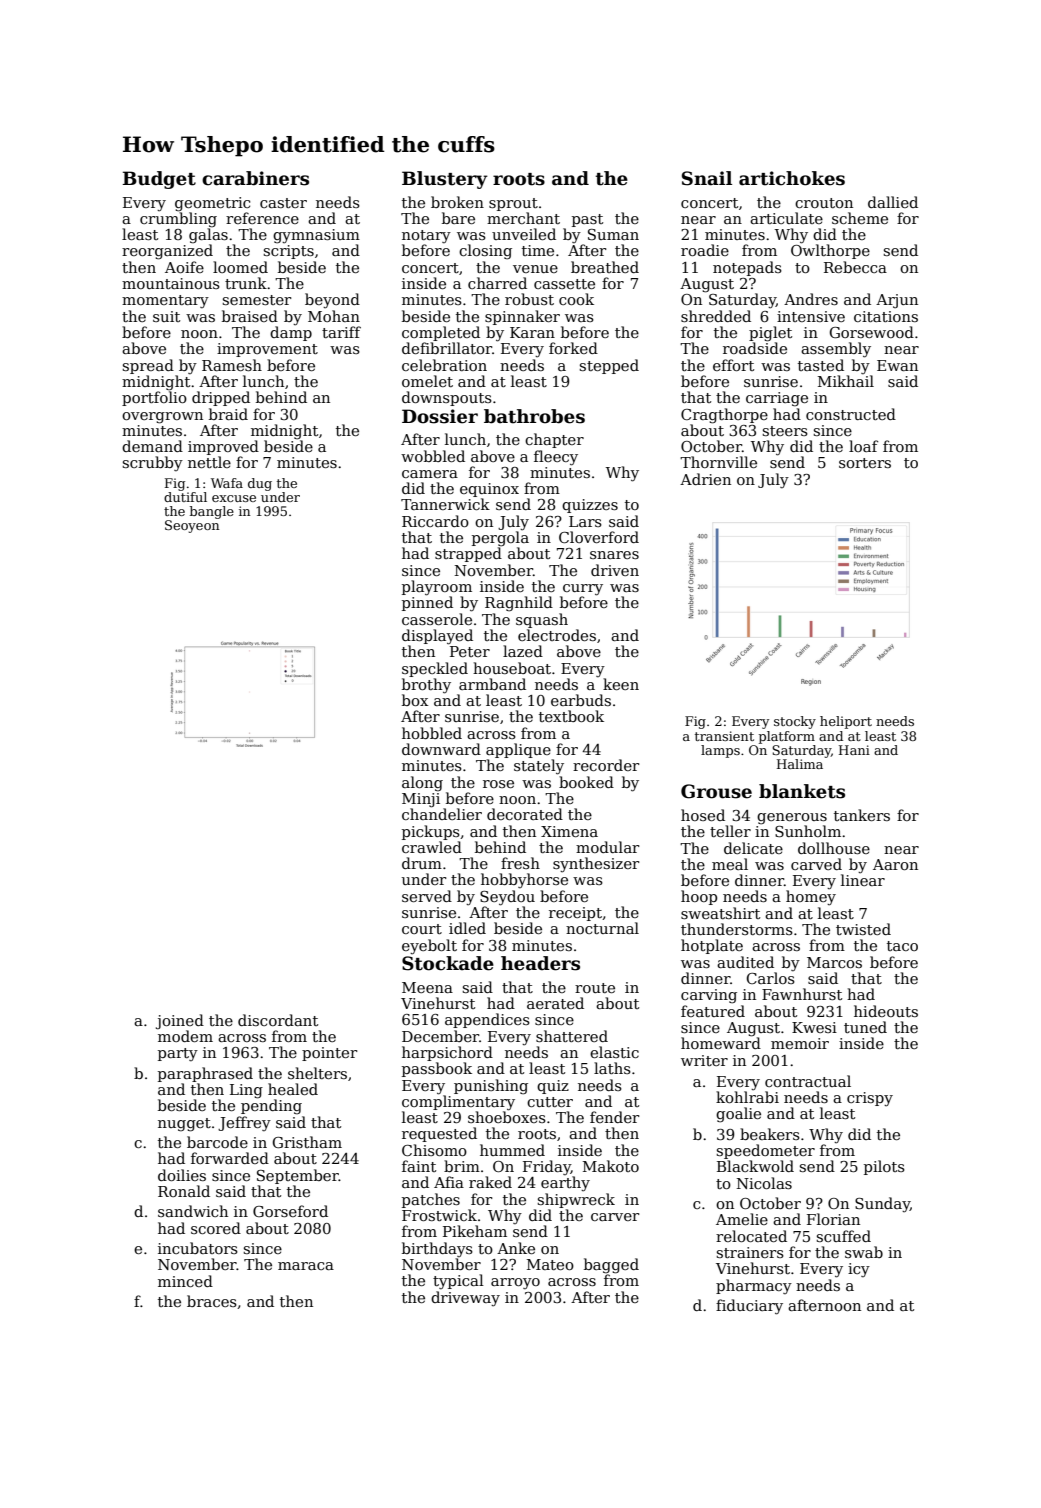 This page has width=1041, height=1508. What do you see at coordinates (621, 684) in the page?
I see `keen` at bounding box center [621, 684].
